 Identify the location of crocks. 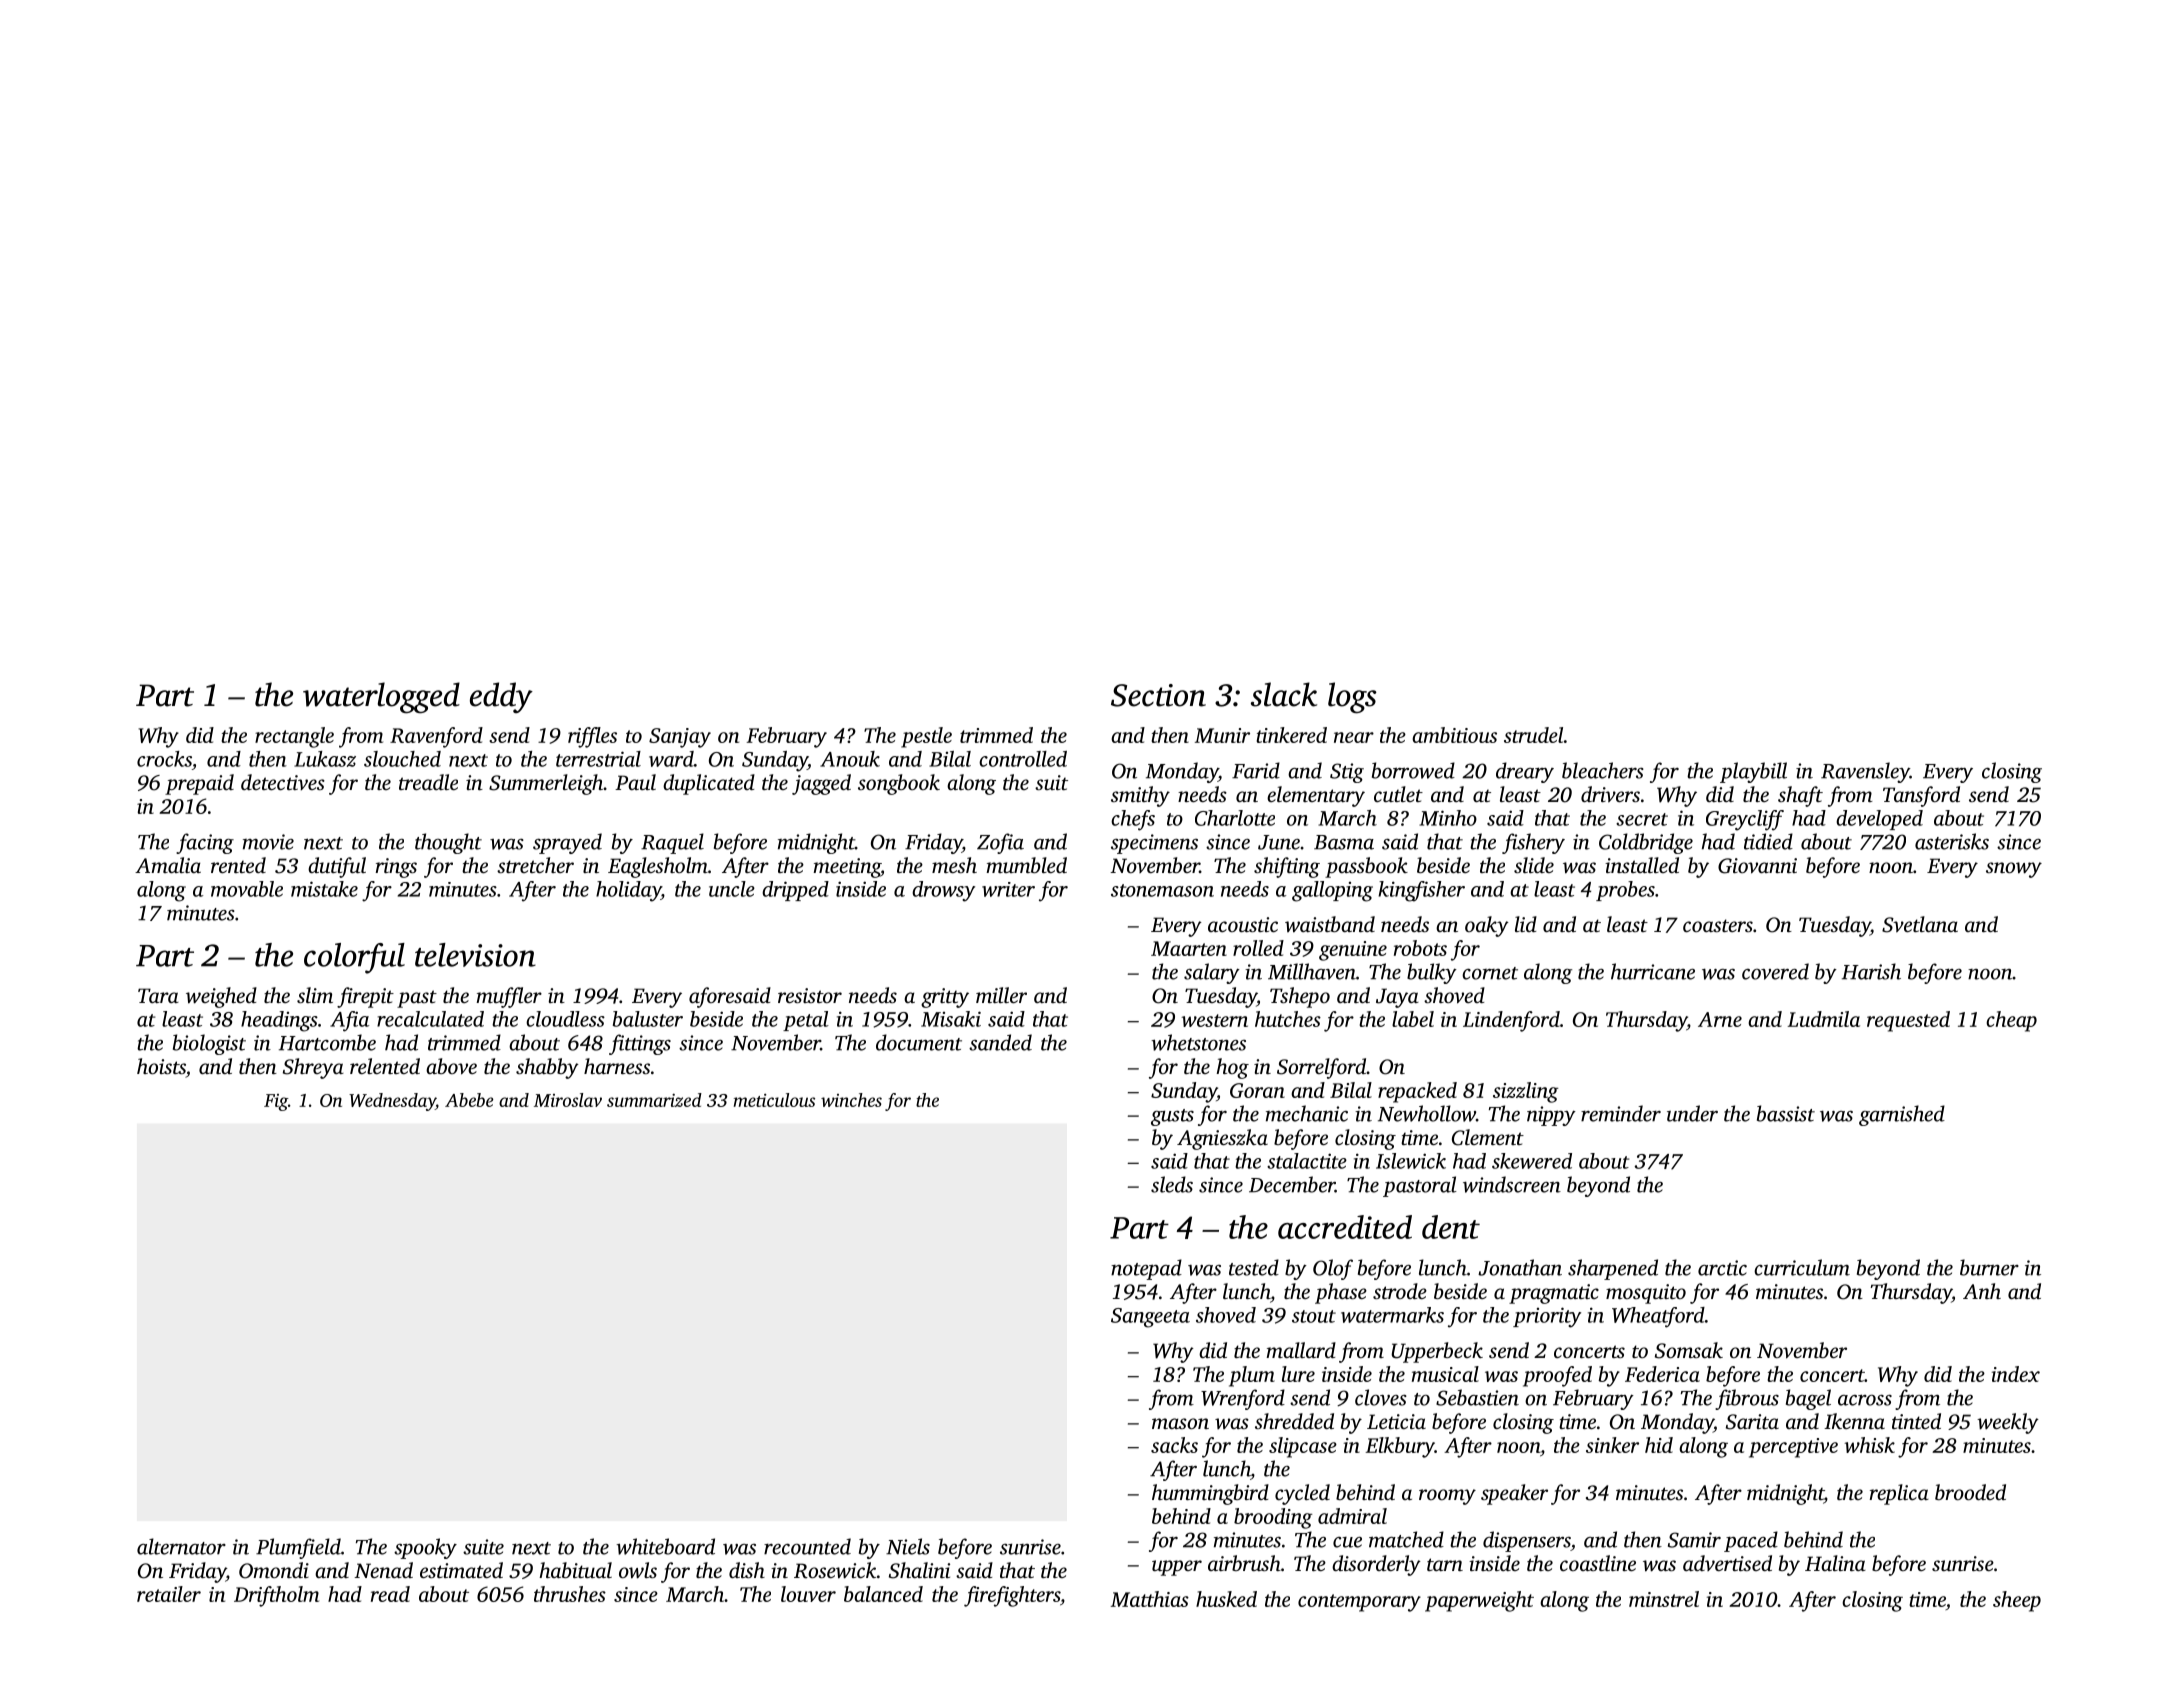
(164, 759).
